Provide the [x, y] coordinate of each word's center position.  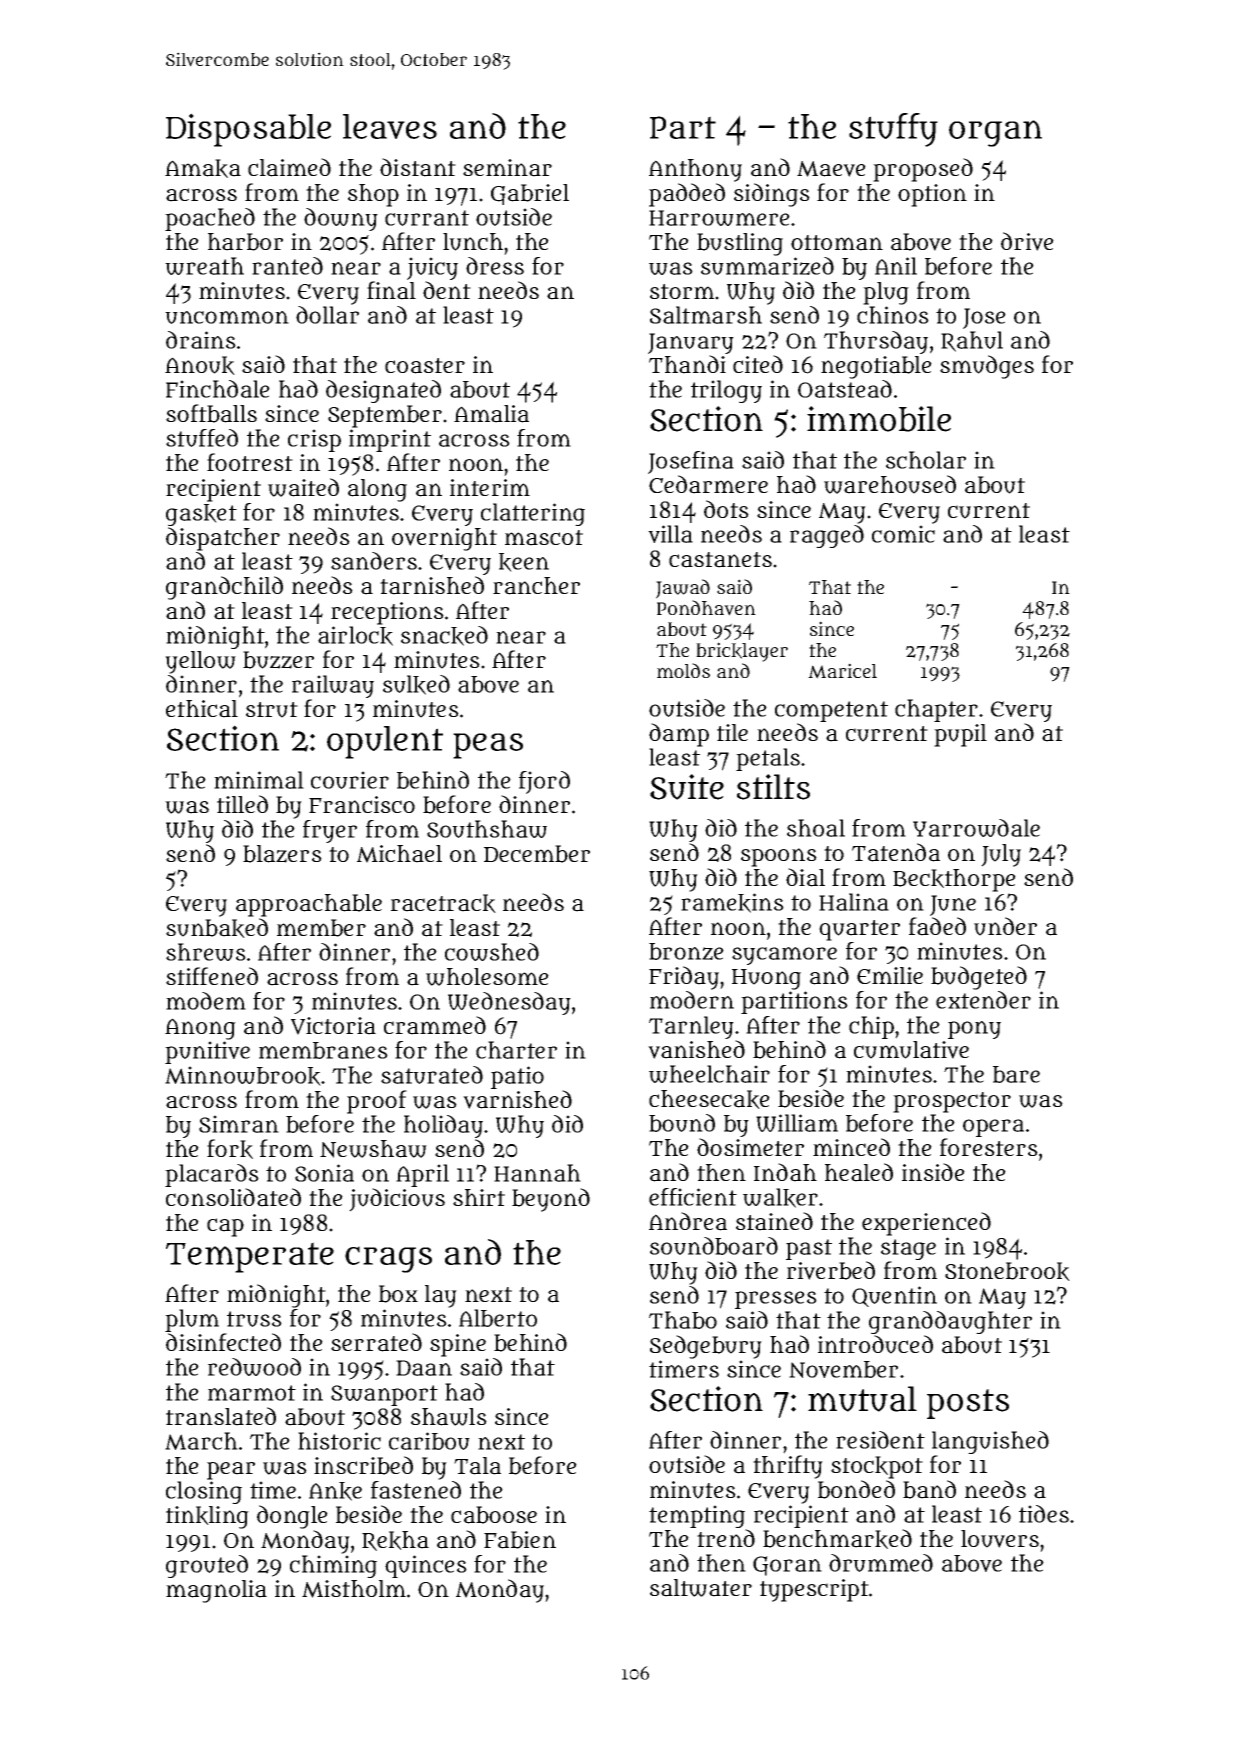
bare [1016, 1074]
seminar [507, 168]
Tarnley [691, 1027]
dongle [292, 1517]
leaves [390, 126]
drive [1027, 241]
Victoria [333, 1026]
